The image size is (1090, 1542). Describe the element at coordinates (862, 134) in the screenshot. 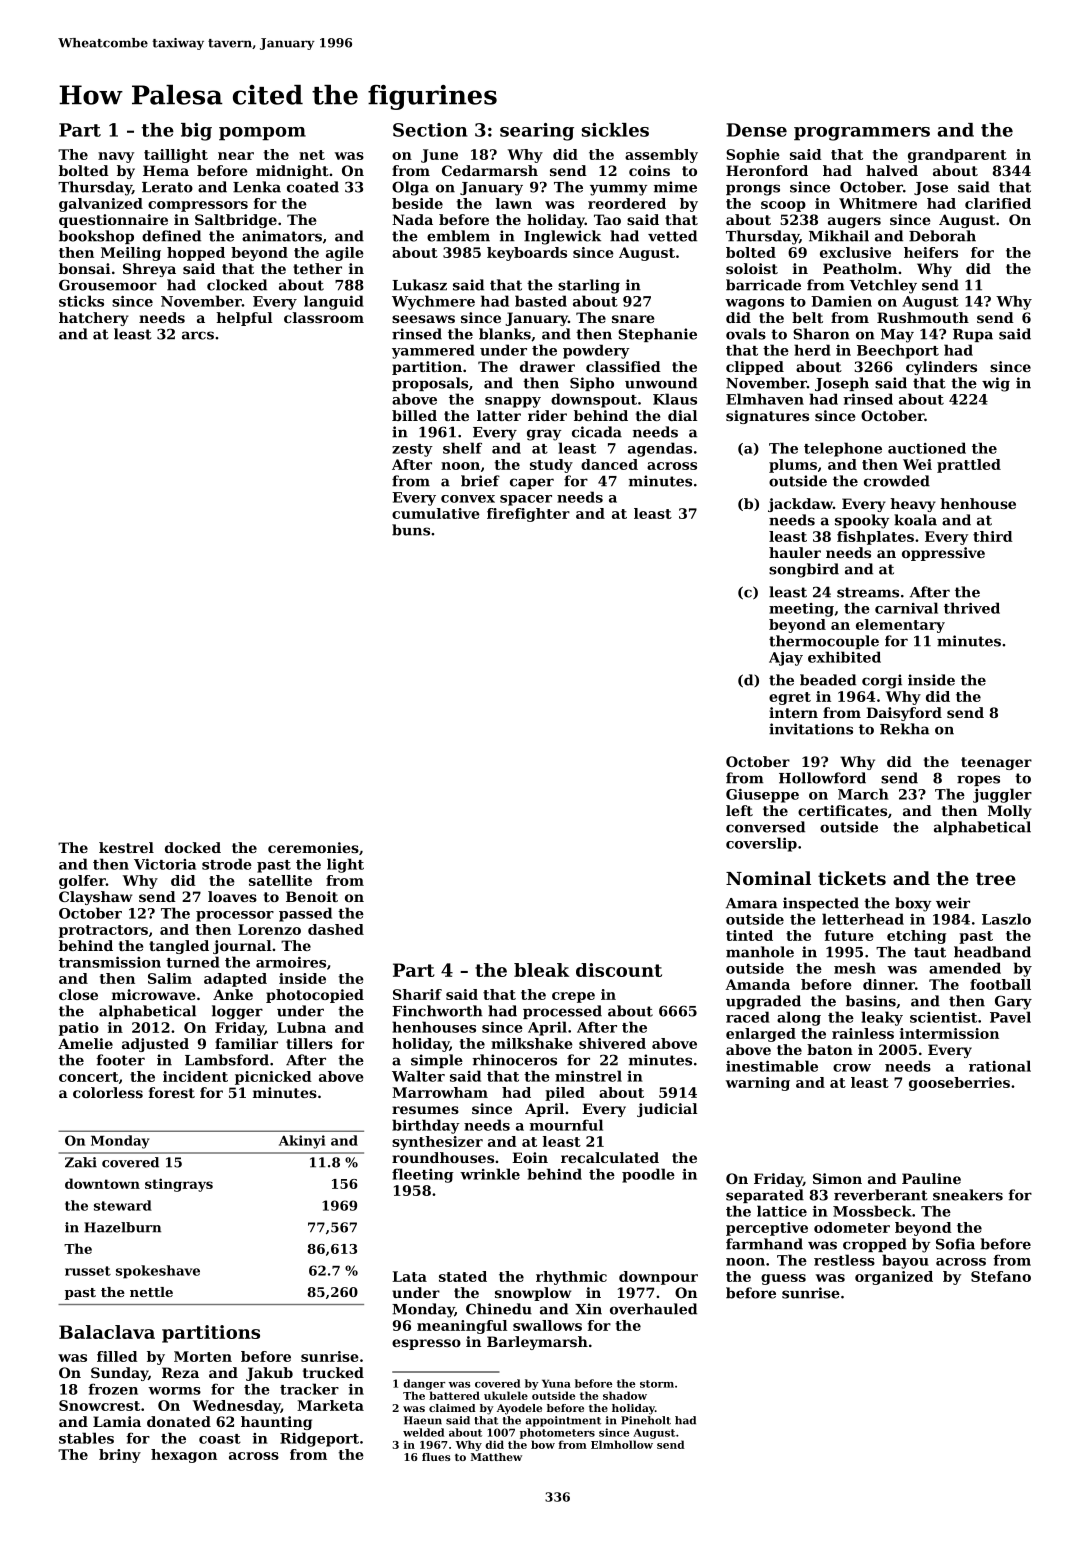

I see `programmers` at that location.
